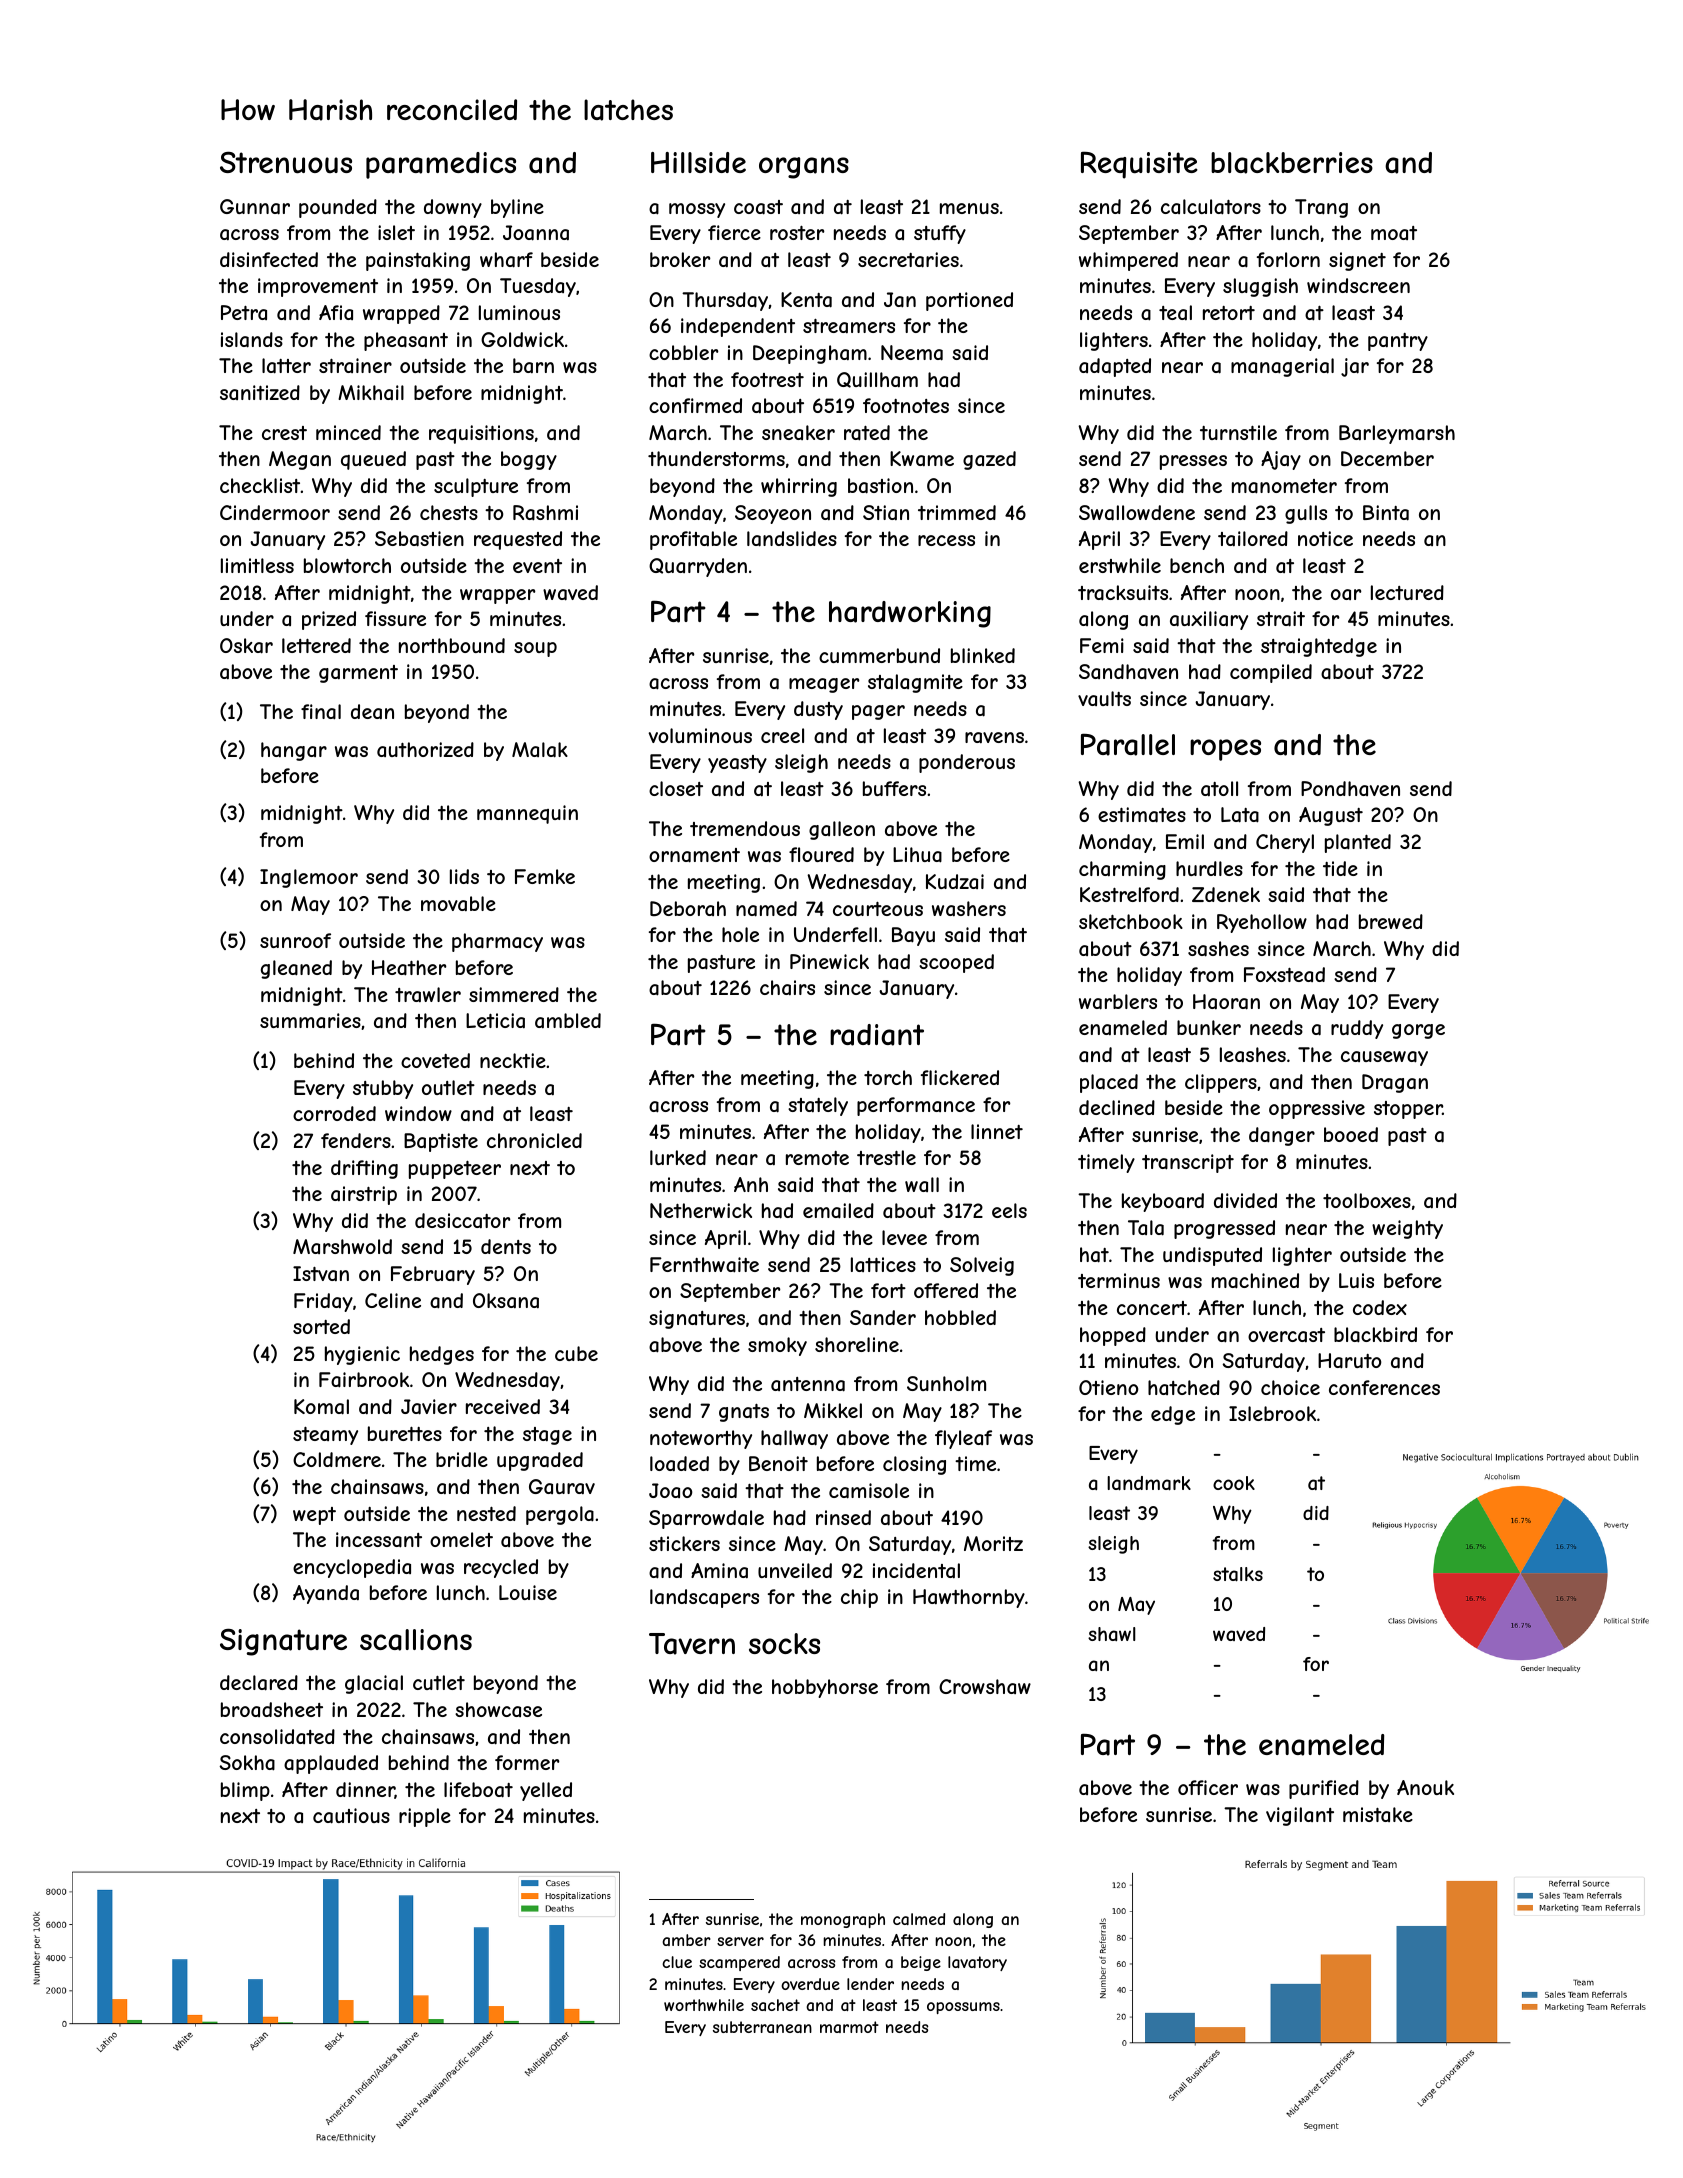 This document has height=2178, width=1683. What do you see at coordinates (704, 2005) in the document?
I see `worthwhile` at bounding box center [704, 2005].
